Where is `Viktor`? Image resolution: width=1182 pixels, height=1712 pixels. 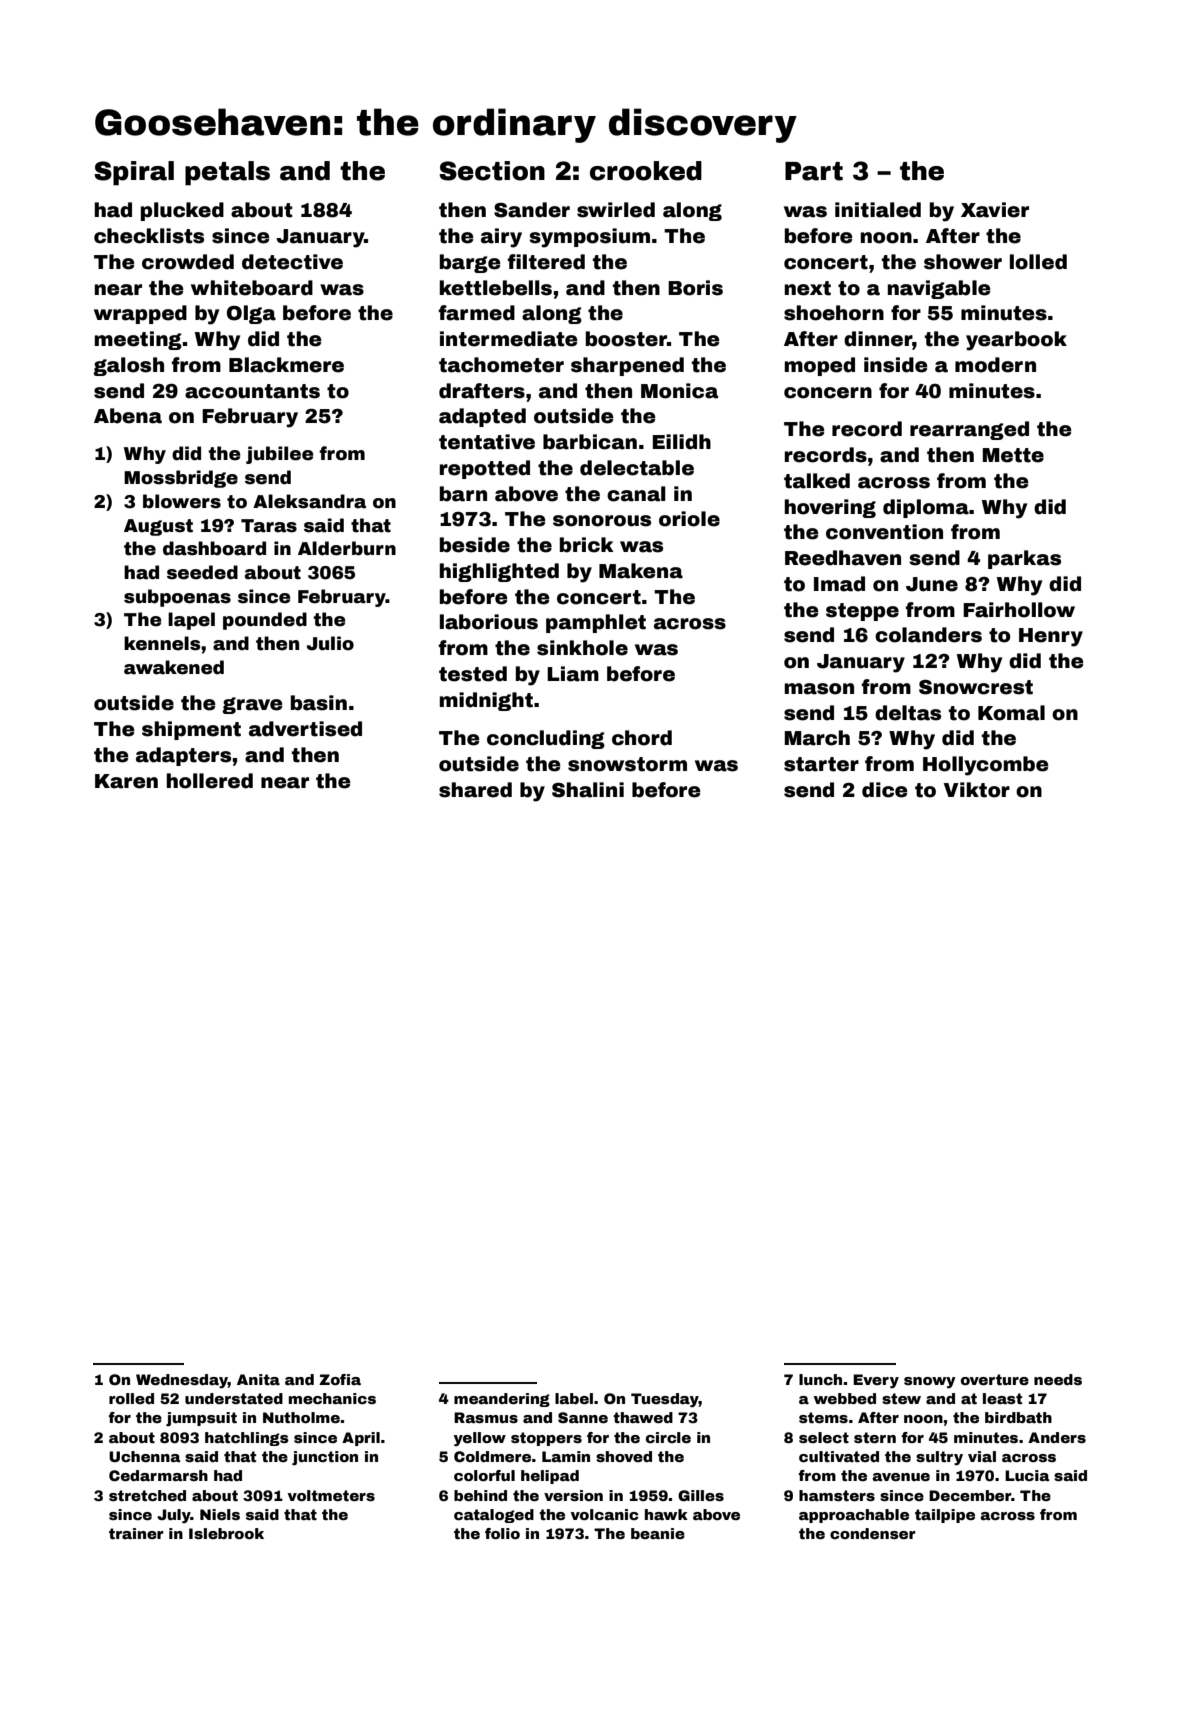
Viktor is located at coordinates (977, 790).
